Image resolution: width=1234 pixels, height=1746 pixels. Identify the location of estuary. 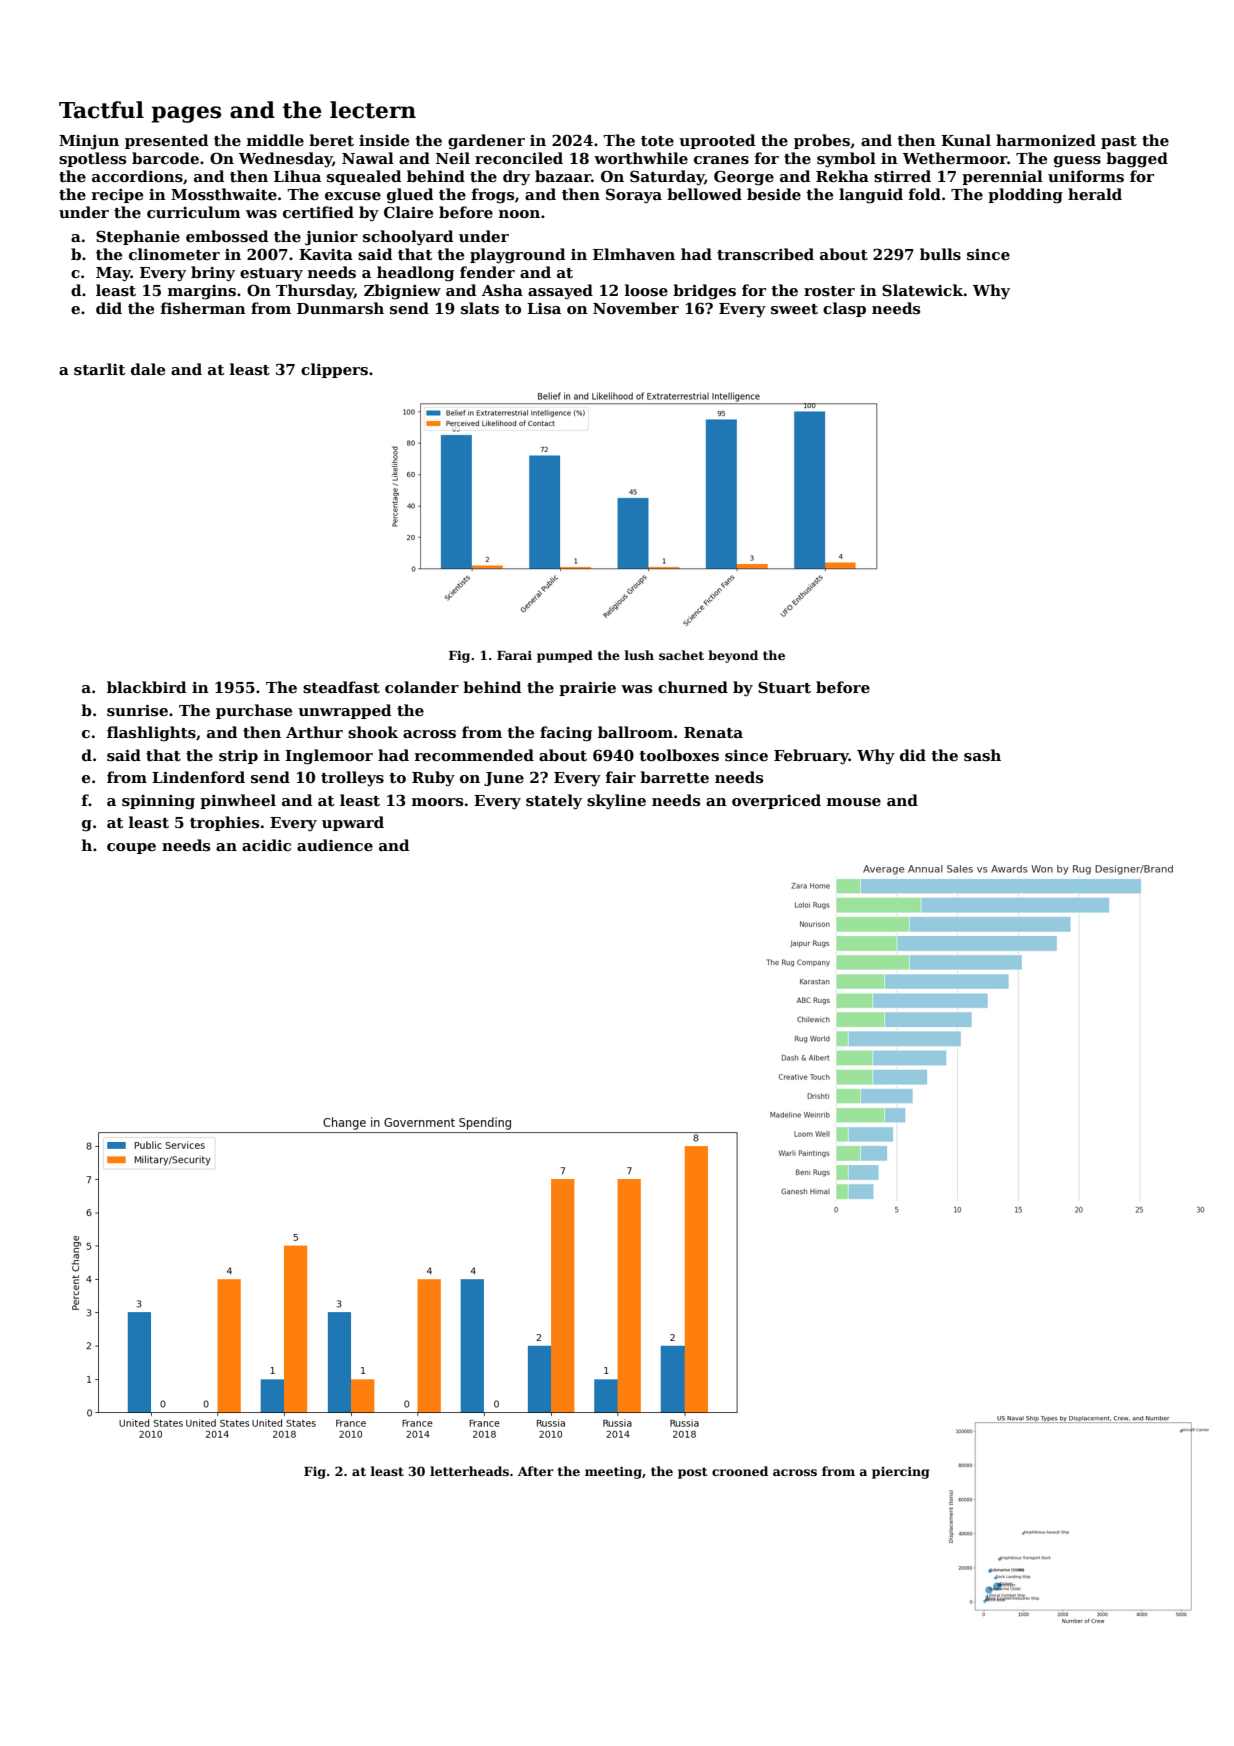
(271, 275).
